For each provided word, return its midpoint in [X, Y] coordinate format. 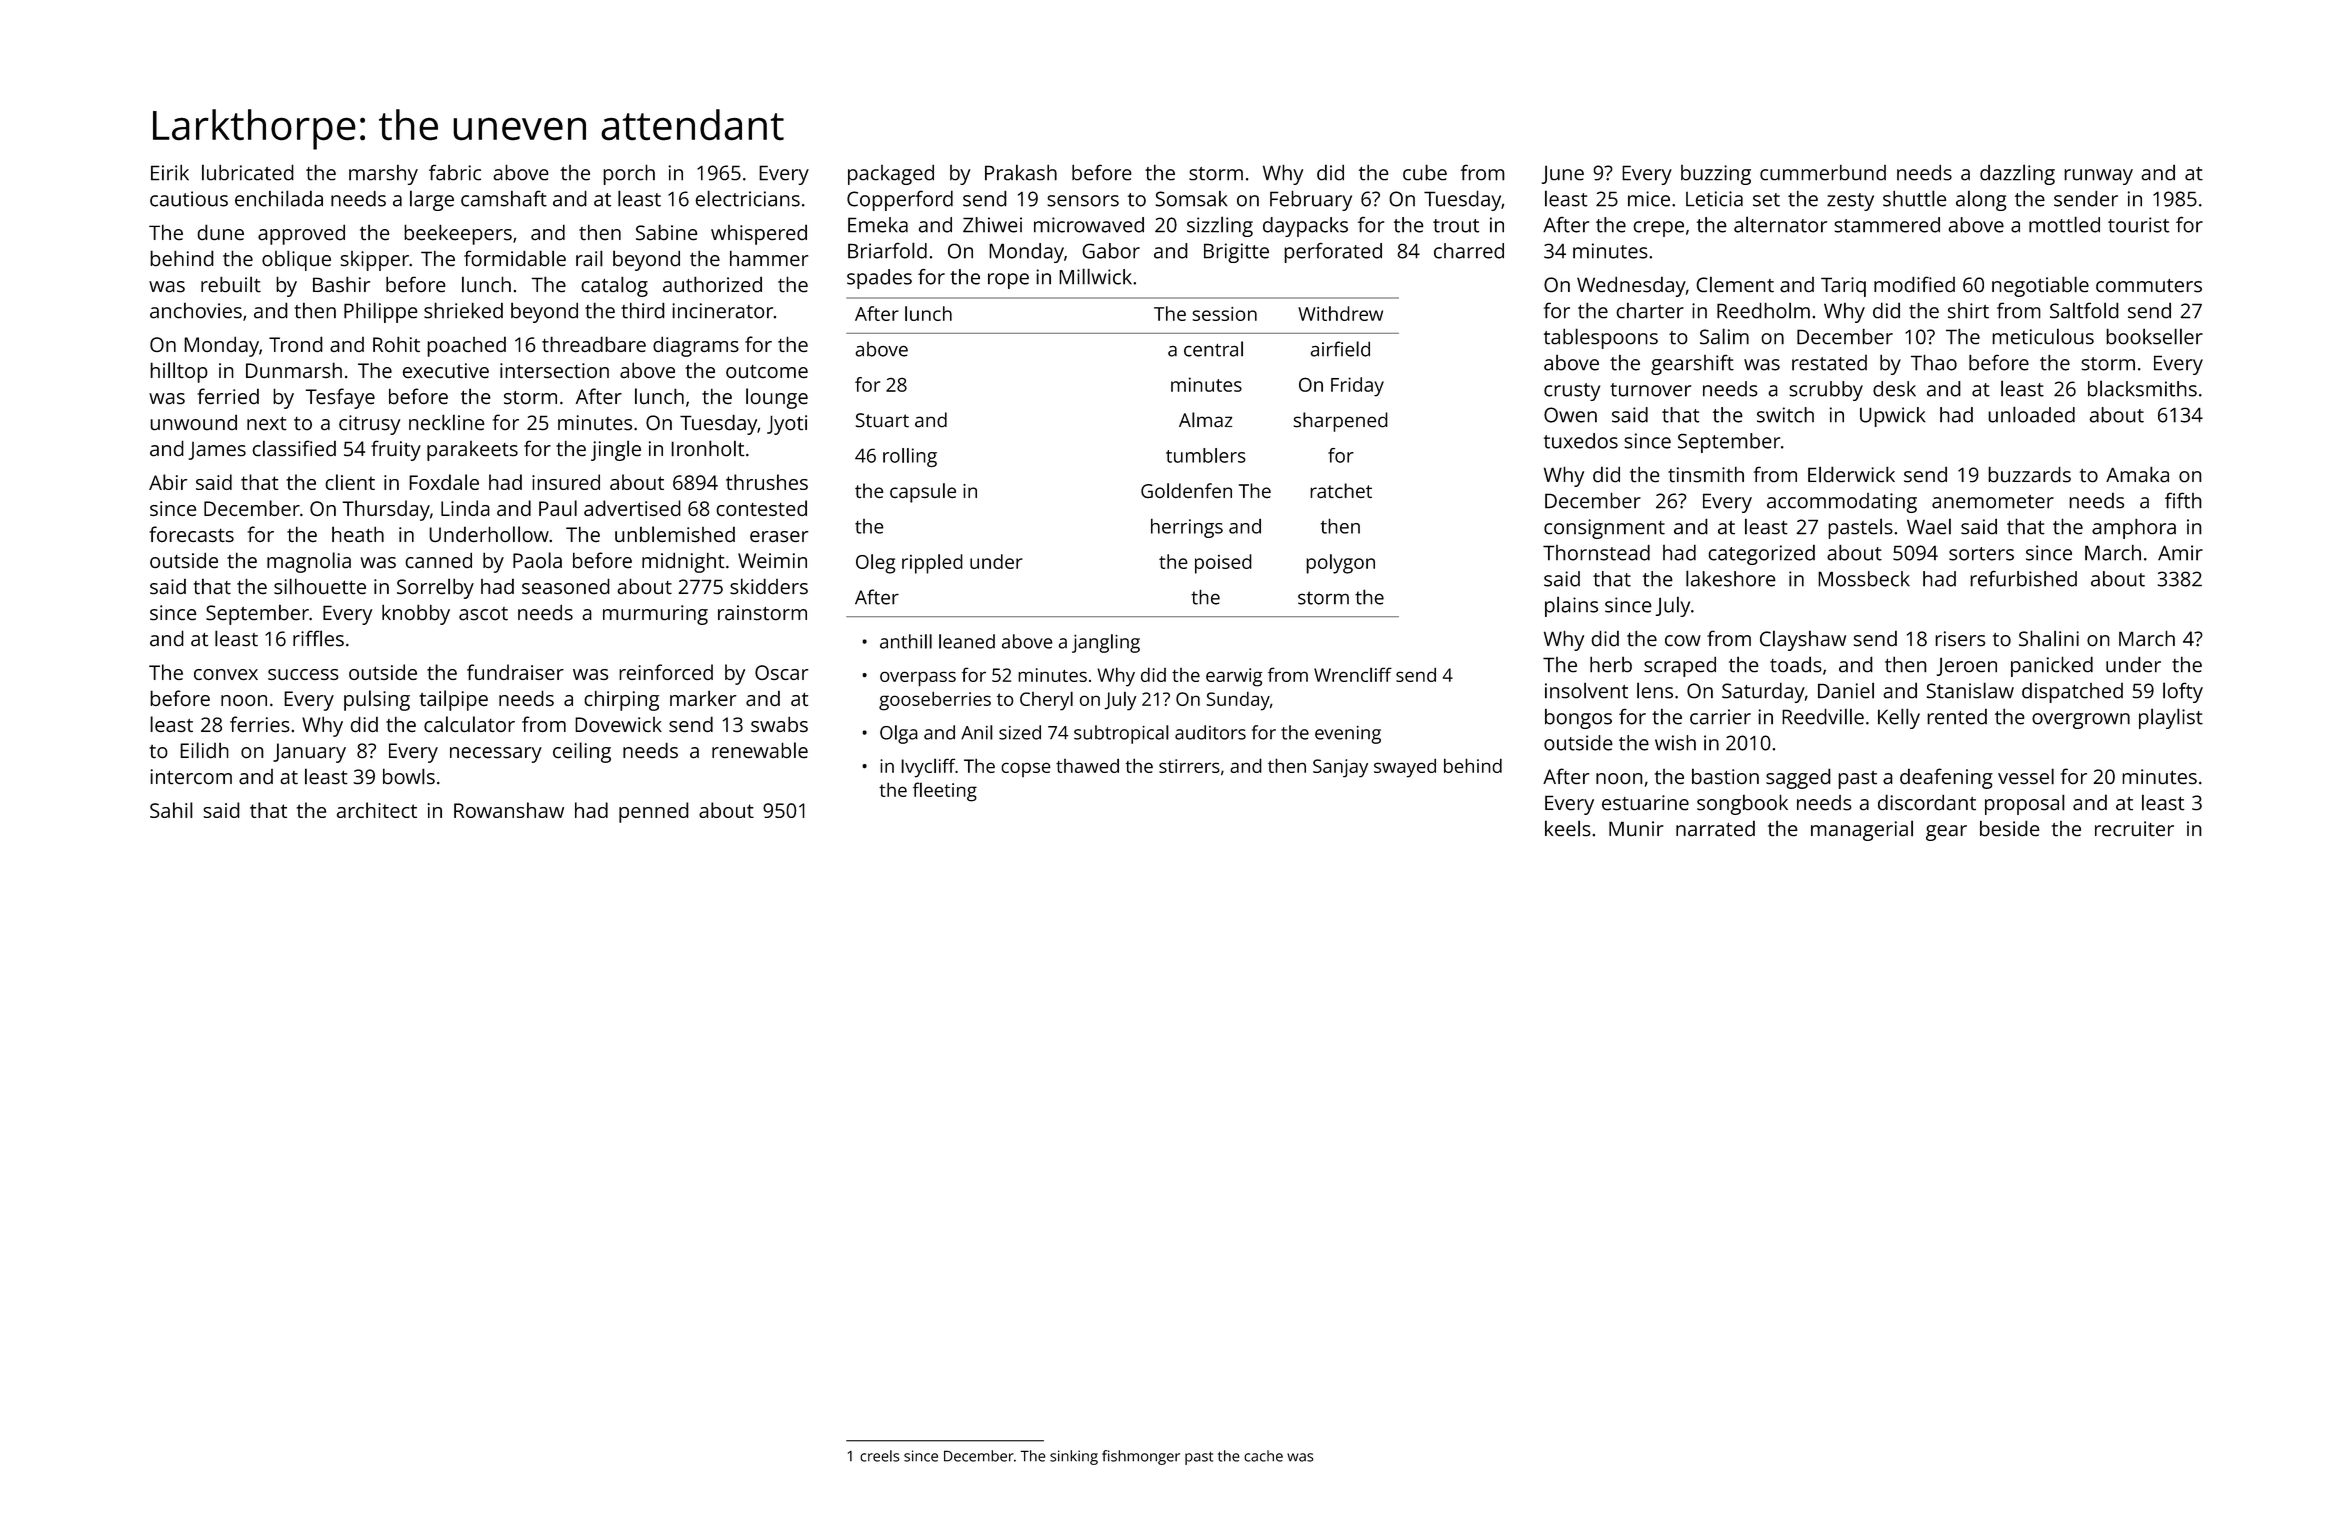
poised [1223, 564]
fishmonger [1141, 1457]
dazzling [2017, 174]
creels [879, 1456]
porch [629, 174]
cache [1263, 1456]
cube [1425, 172]
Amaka [2137, 474]
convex [226, 674]
